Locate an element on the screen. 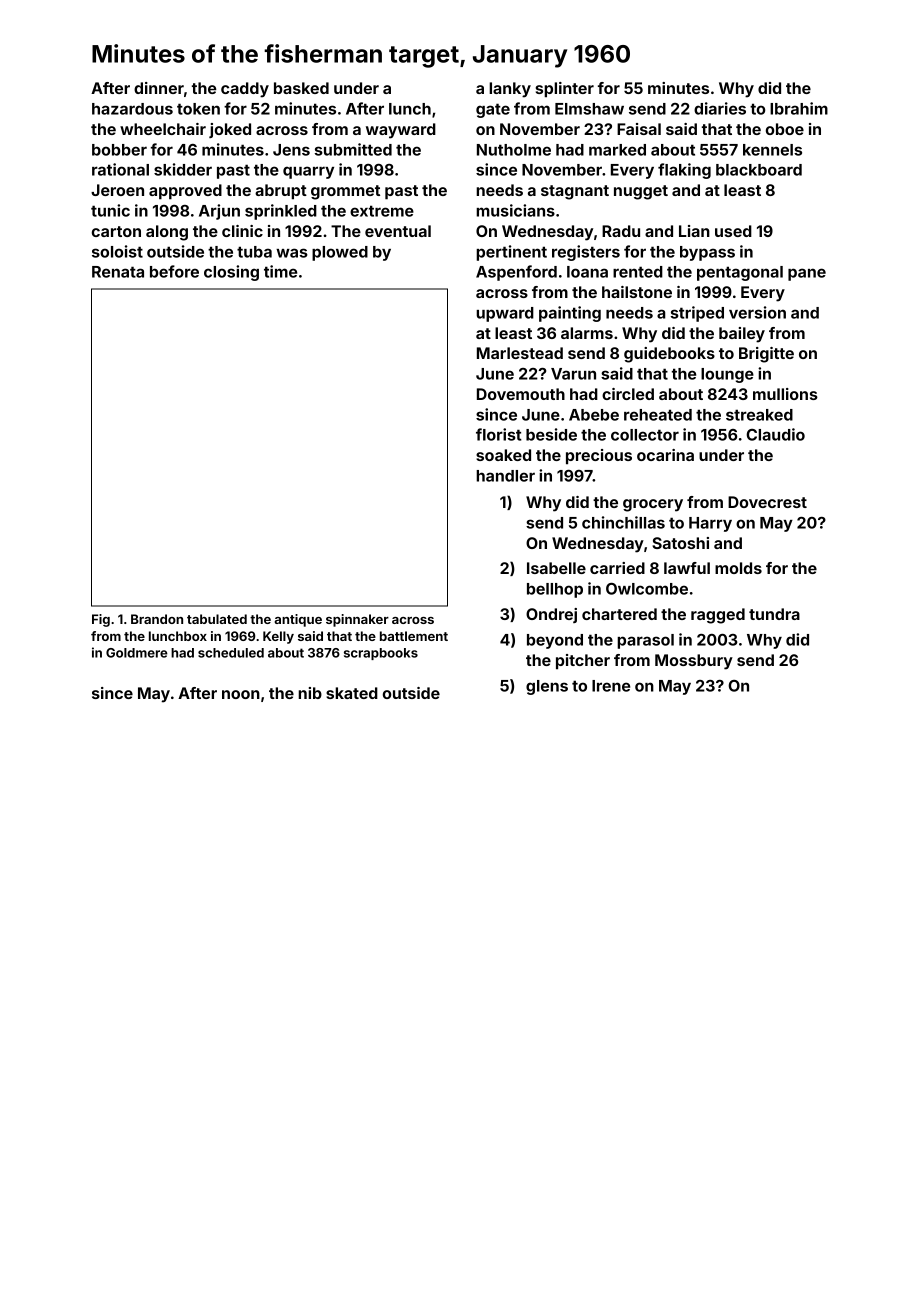 This screenshot has width=924, height=1308. soaked is located at coordinates (503, 455).
